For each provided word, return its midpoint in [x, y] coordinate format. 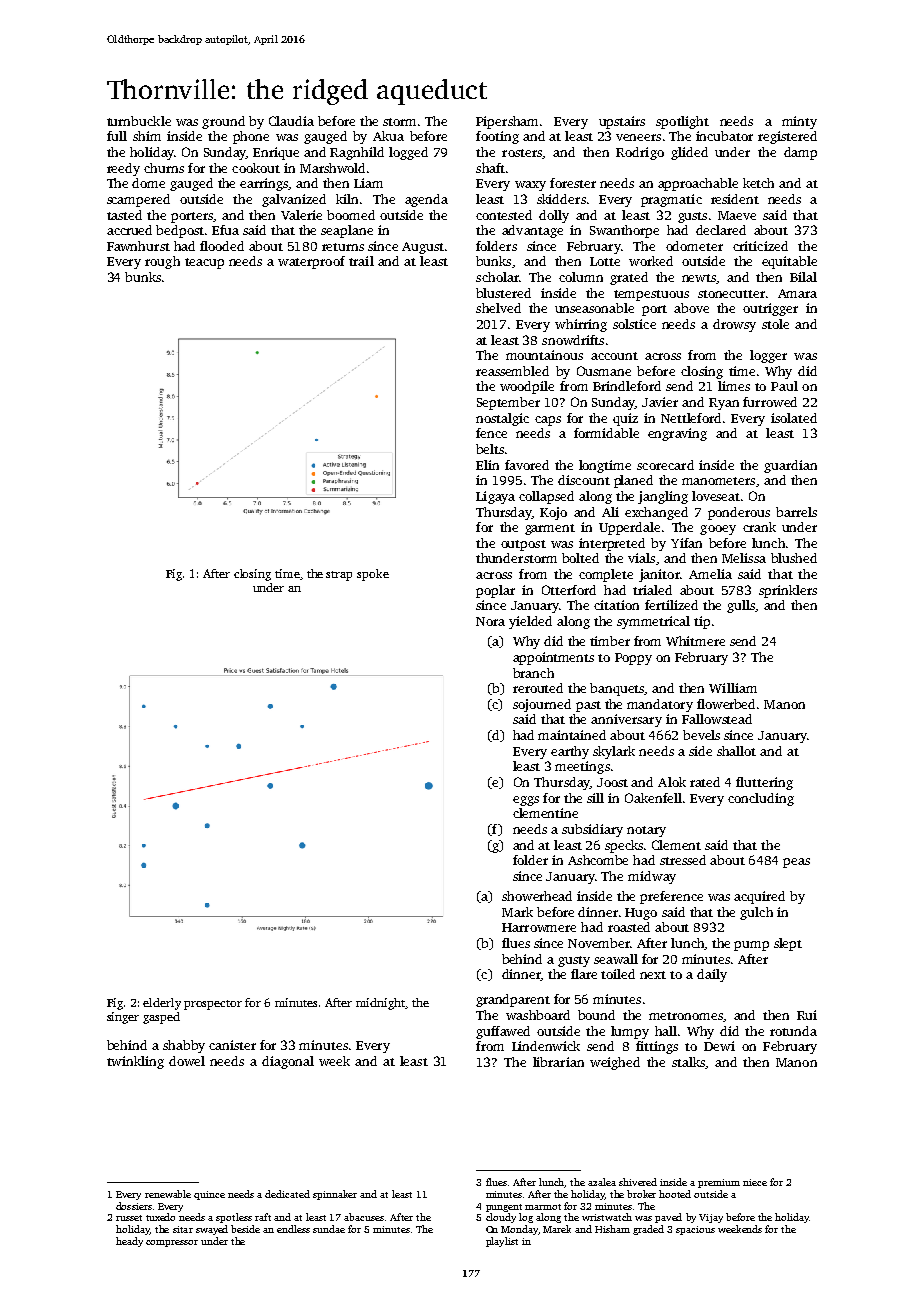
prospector [213, 1005]
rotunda [793, 1031]
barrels [796, 512]
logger [768, 356]
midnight [380, 1004]
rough [162, 262]
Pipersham [507, 122]
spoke [373, 575]
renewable [168, 1194]
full [117, 136]
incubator [724, 136]
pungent [504, 1208]
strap [339, 576]
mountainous [544, 355]
